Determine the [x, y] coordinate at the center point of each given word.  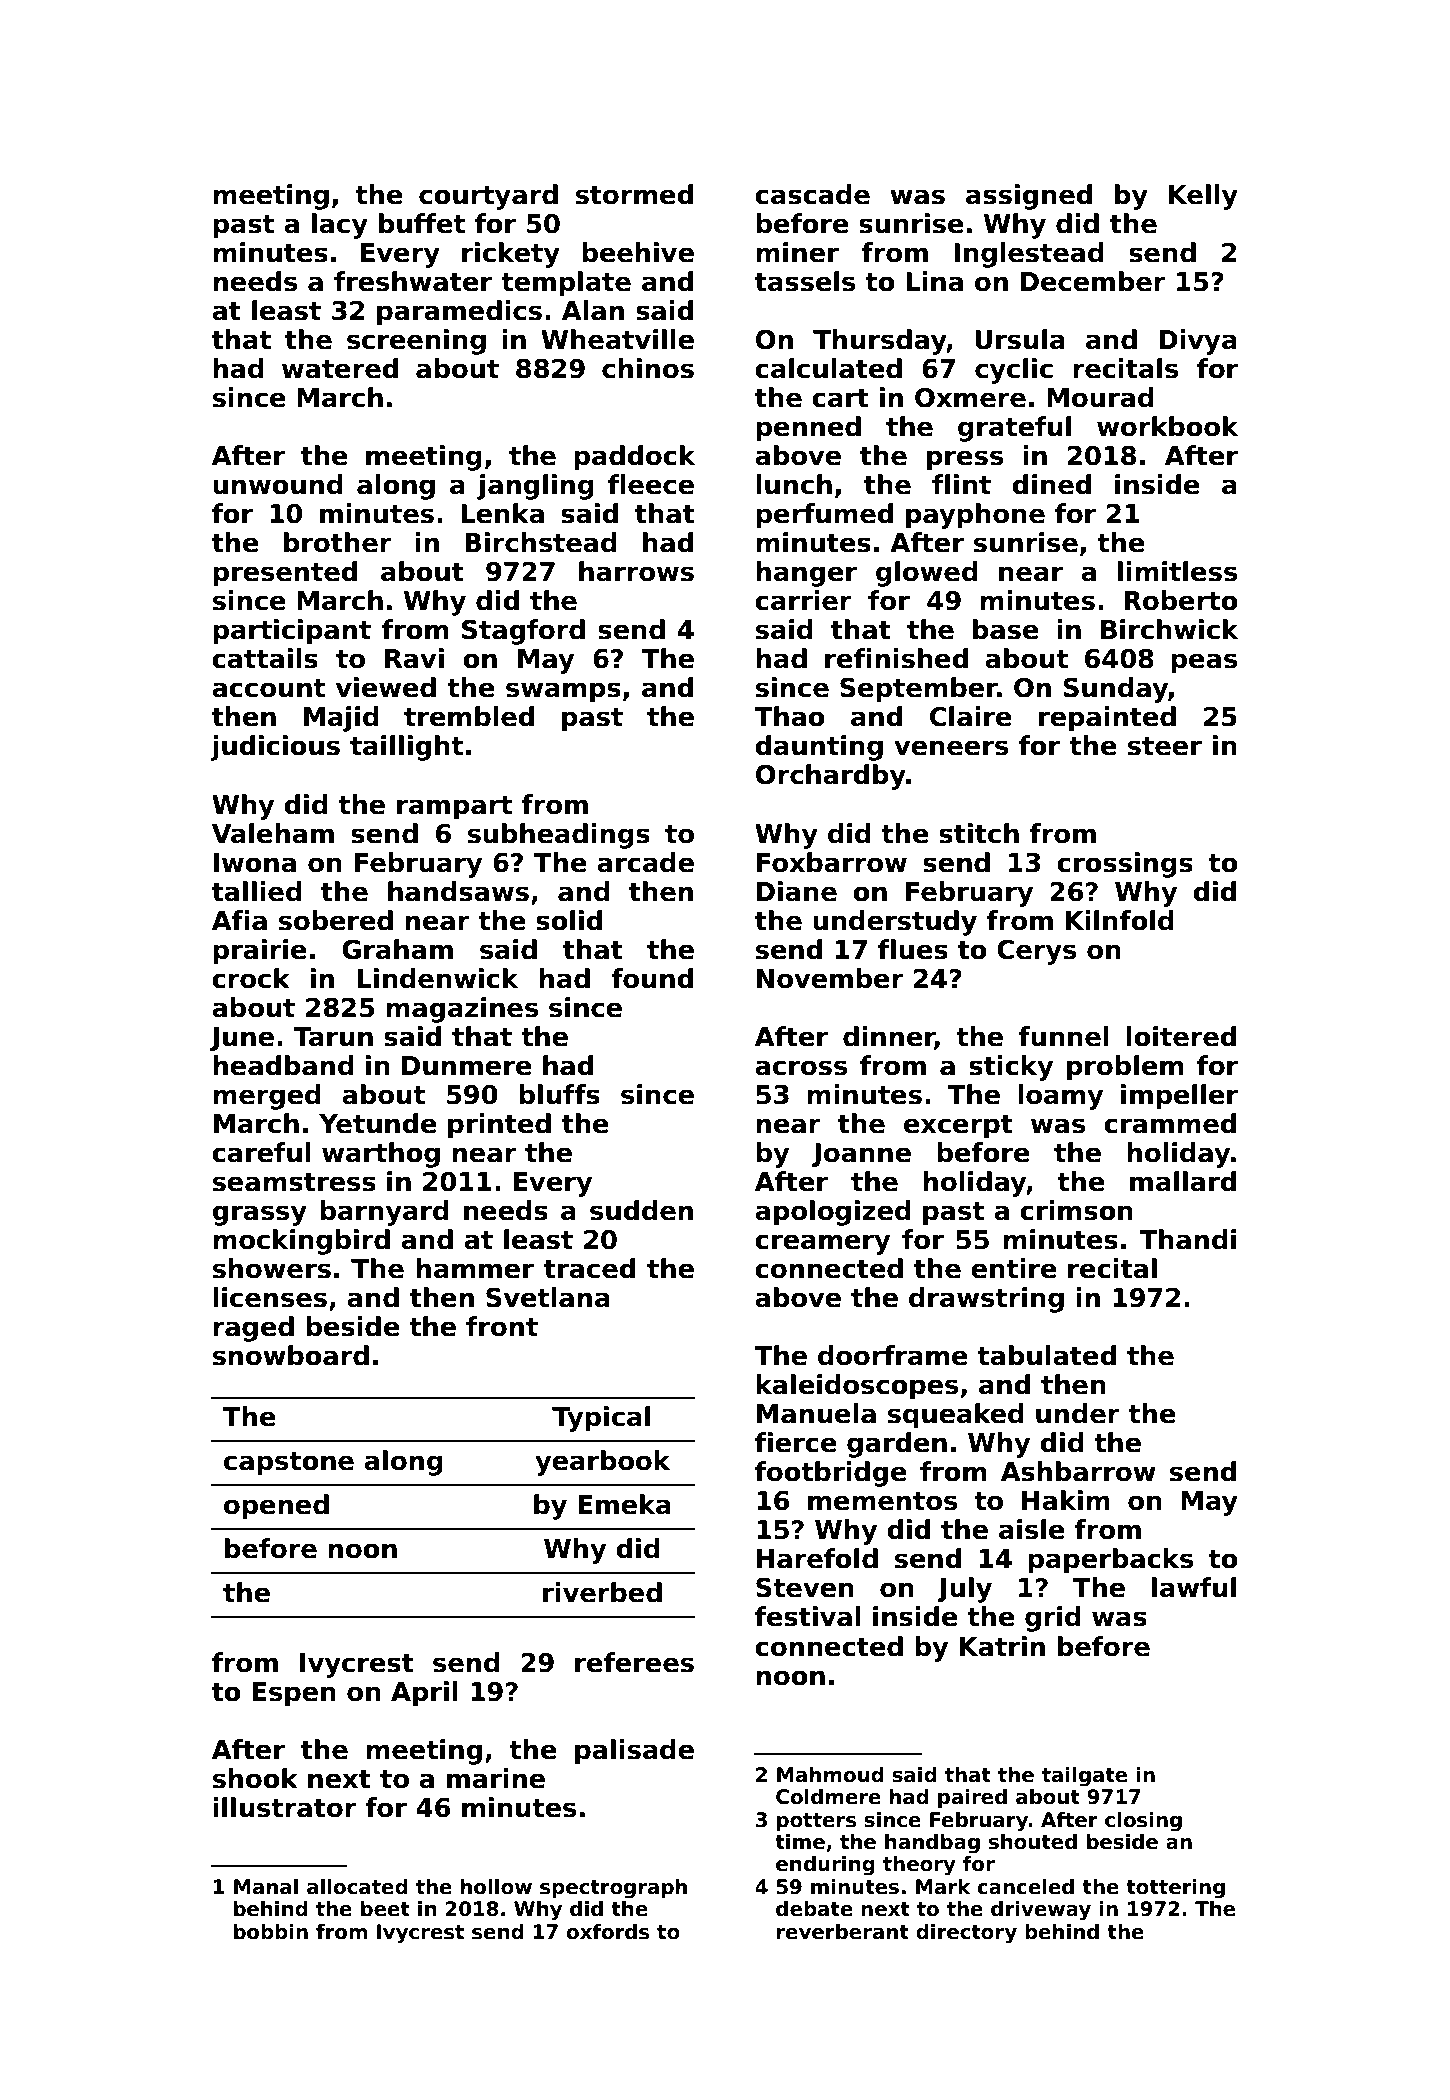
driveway [1041, 1911]
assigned [1029, 197]
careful [261, 1152]
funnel [1063, 1036]
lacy [340, 226]
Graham [397, 949]
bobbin [271, 1932]
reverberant [843, 1932]
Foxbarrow [832, 862]
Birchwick [1169, 629]
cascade [812, 194]
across [801, 1068]
